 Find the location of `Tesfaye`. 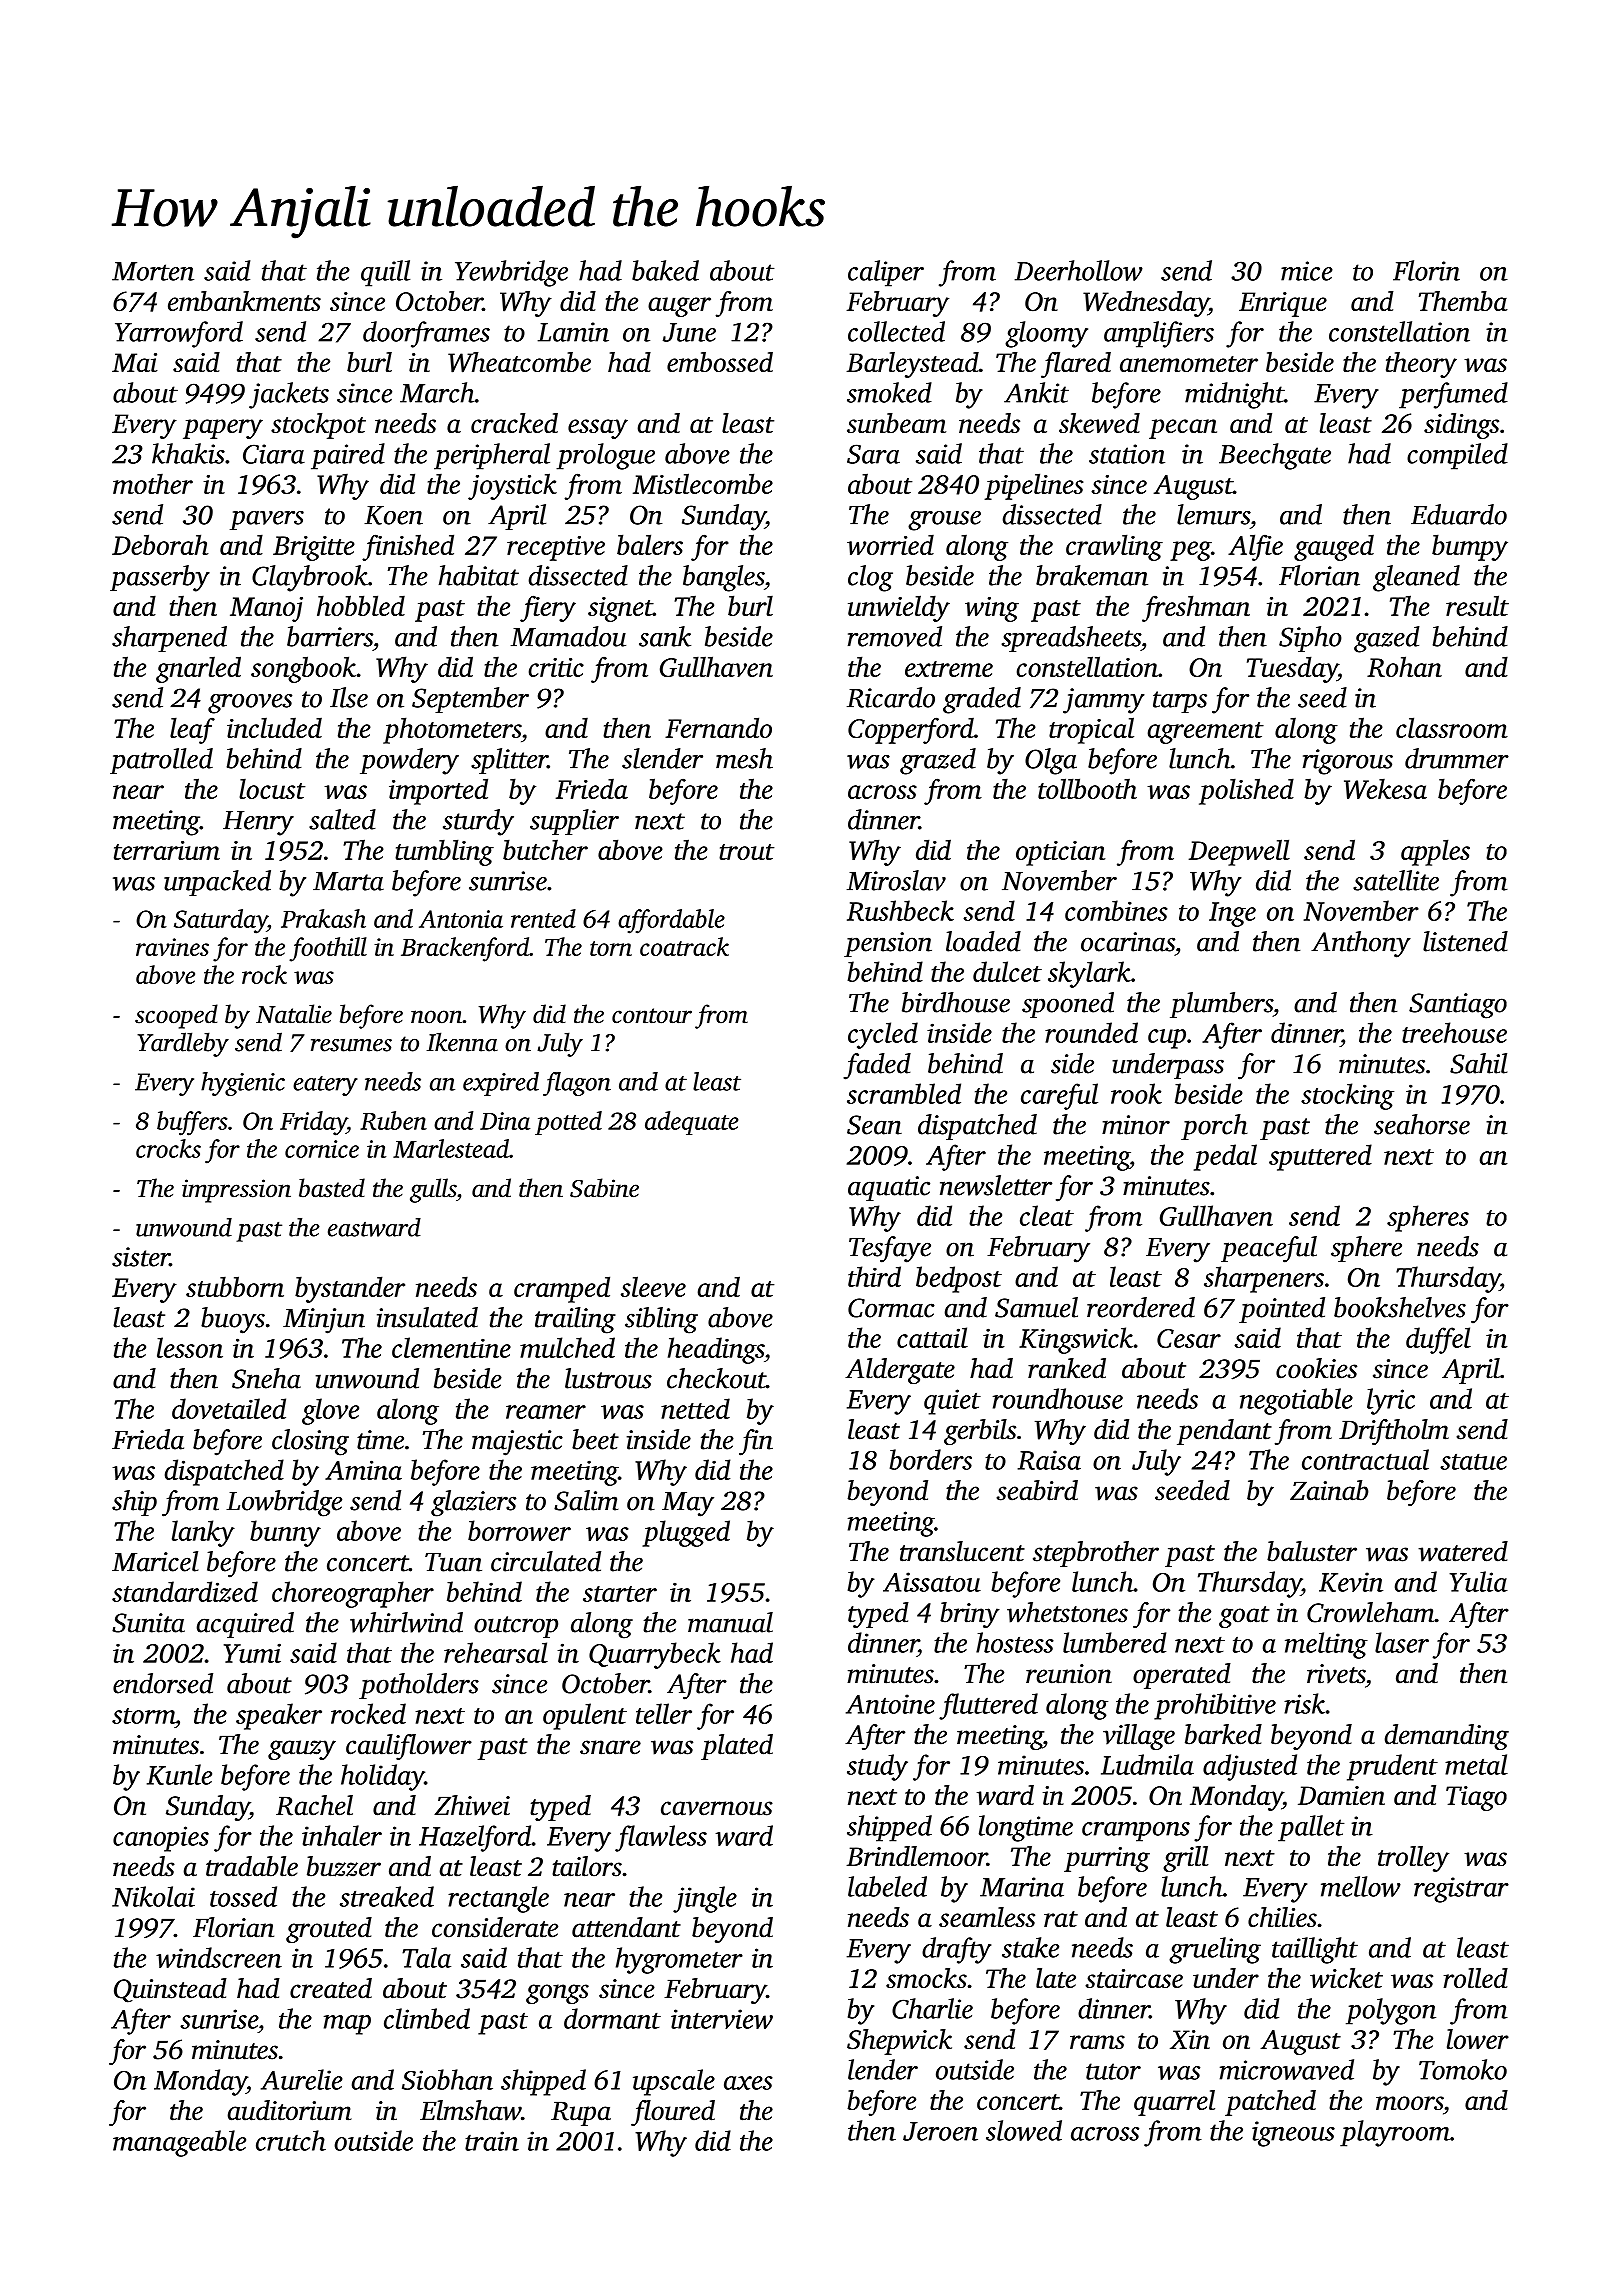

Tesfaye is located at coordinates (890, 1249).
